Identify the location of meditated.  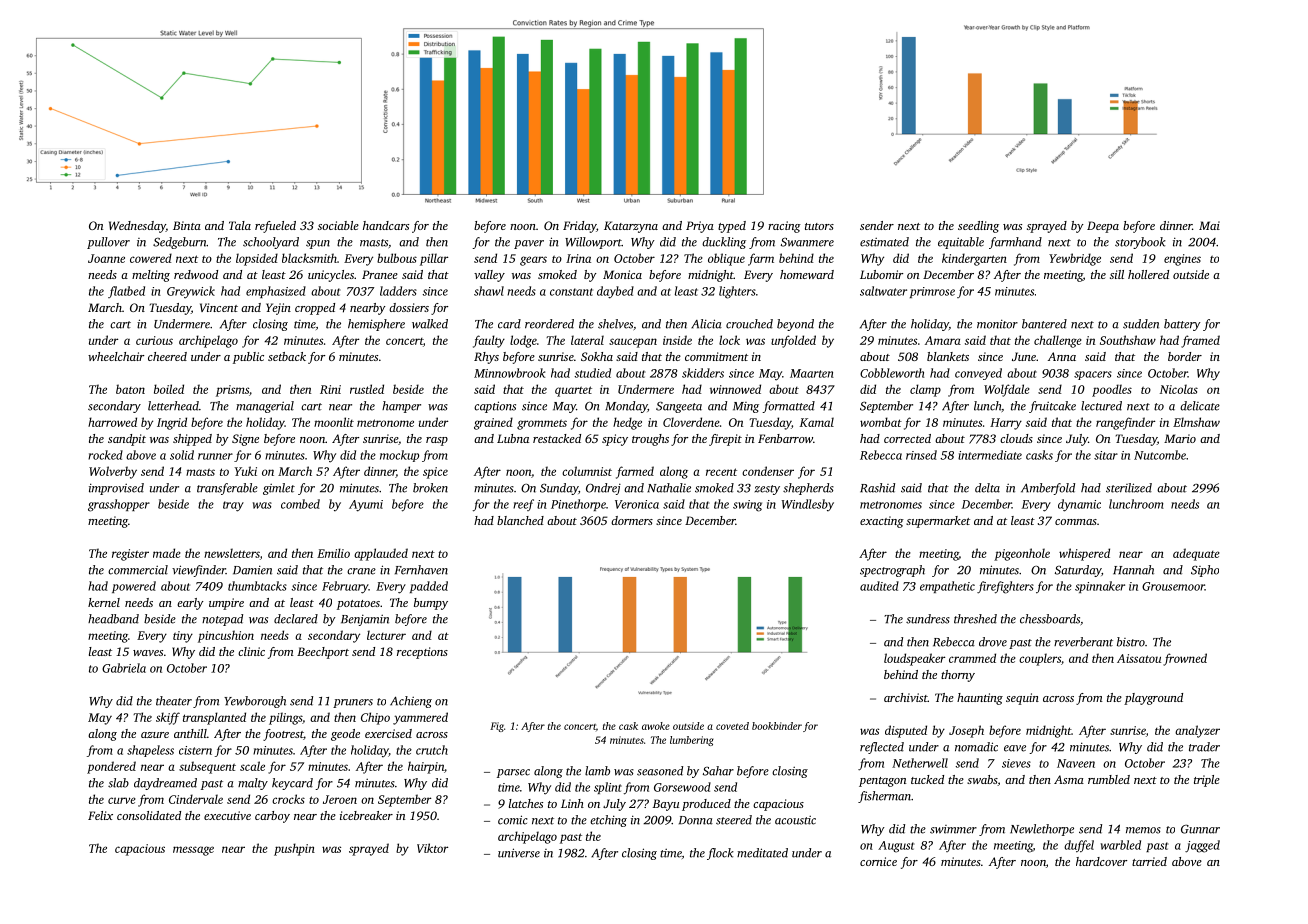
(762, 853).
